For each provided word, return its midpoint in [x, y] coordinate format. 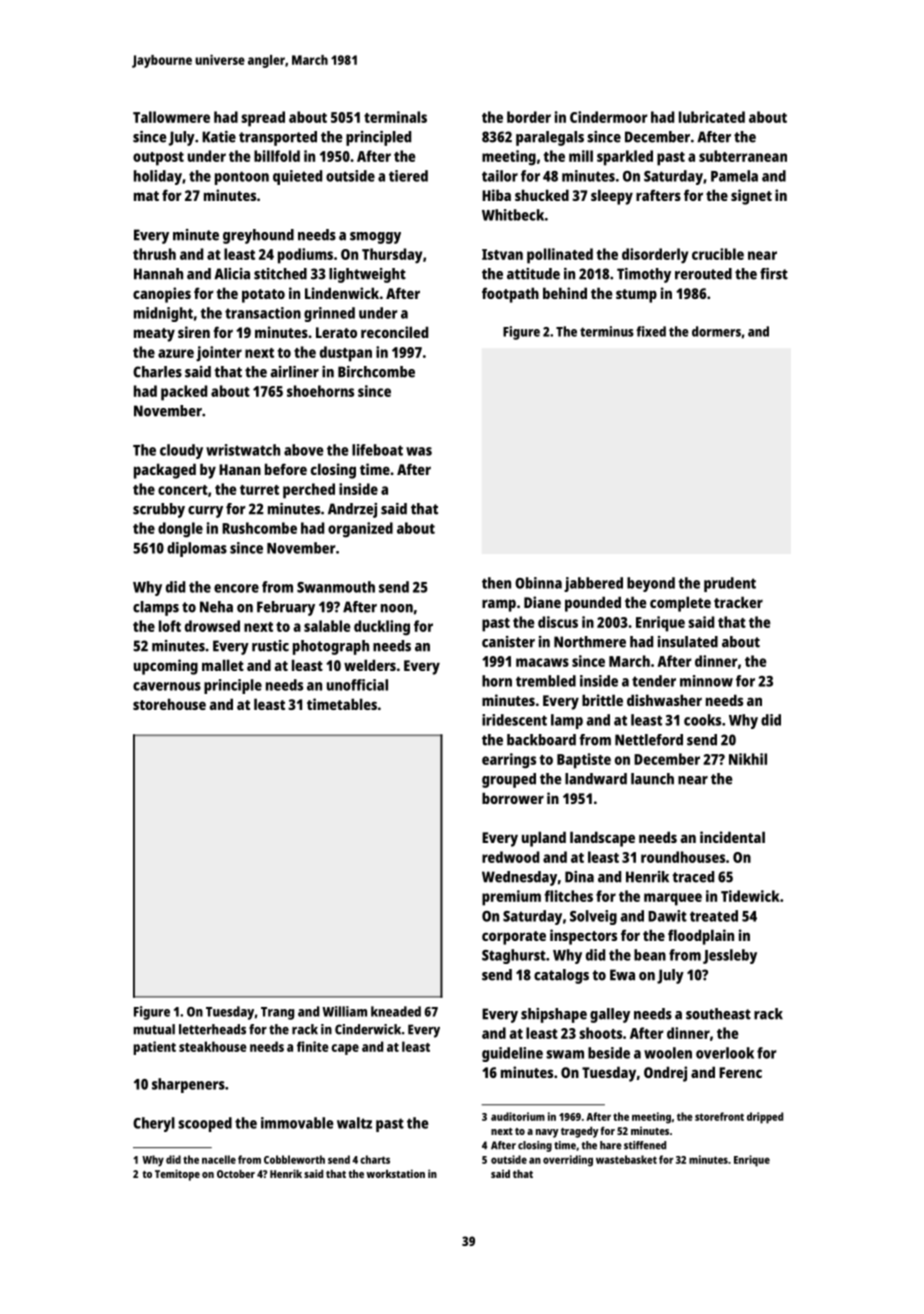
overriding [568, 1161]
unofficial [357, 685]
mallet [223, 665]
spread [263, 119]
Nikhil [748, 759]
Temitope [177, 1175]
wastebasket [626, 1159]
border [529, 117]
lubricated [712, 117]
